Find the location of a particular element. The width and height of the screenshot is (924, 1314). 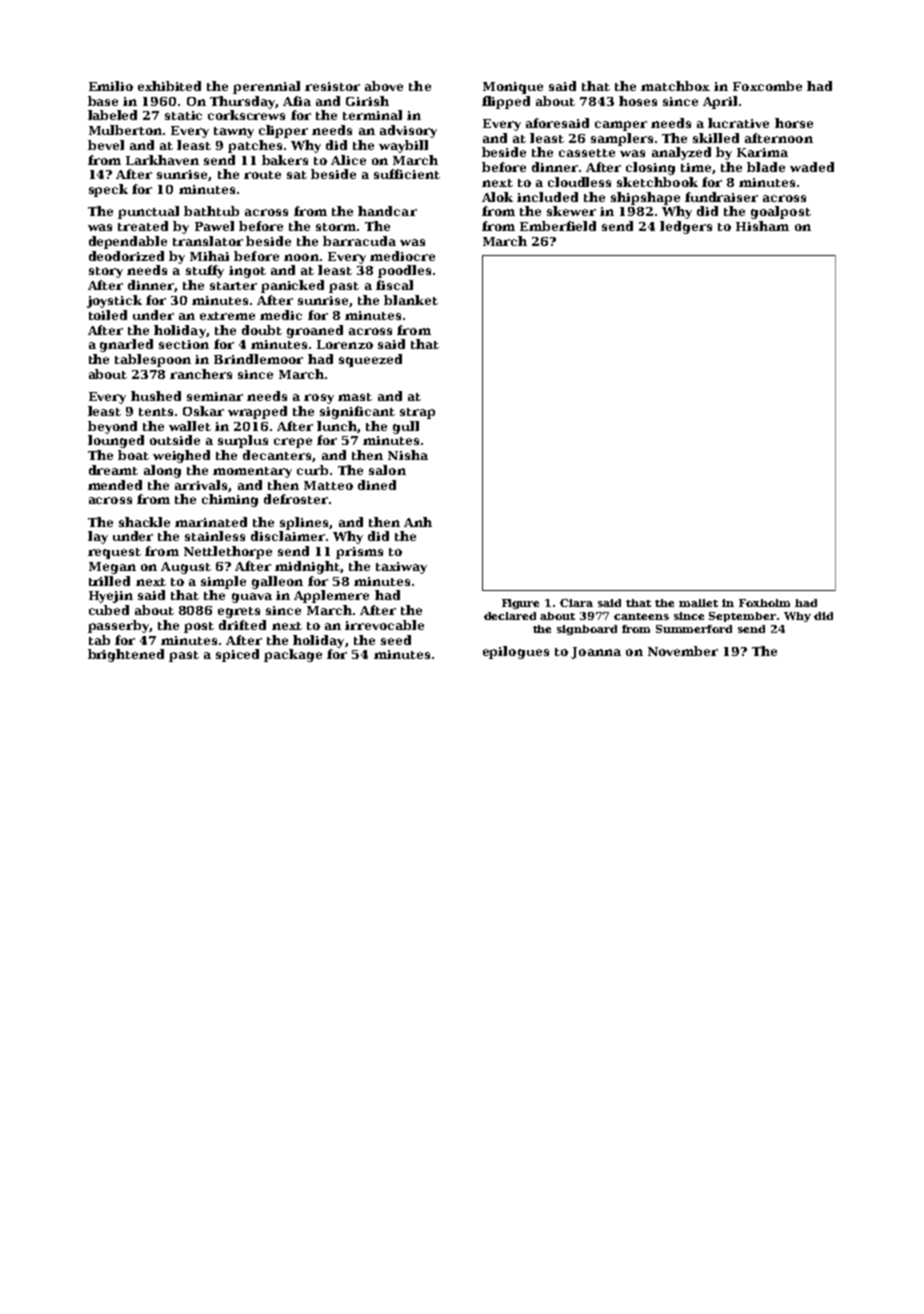

blanket is located at coordinates (411, 300).
